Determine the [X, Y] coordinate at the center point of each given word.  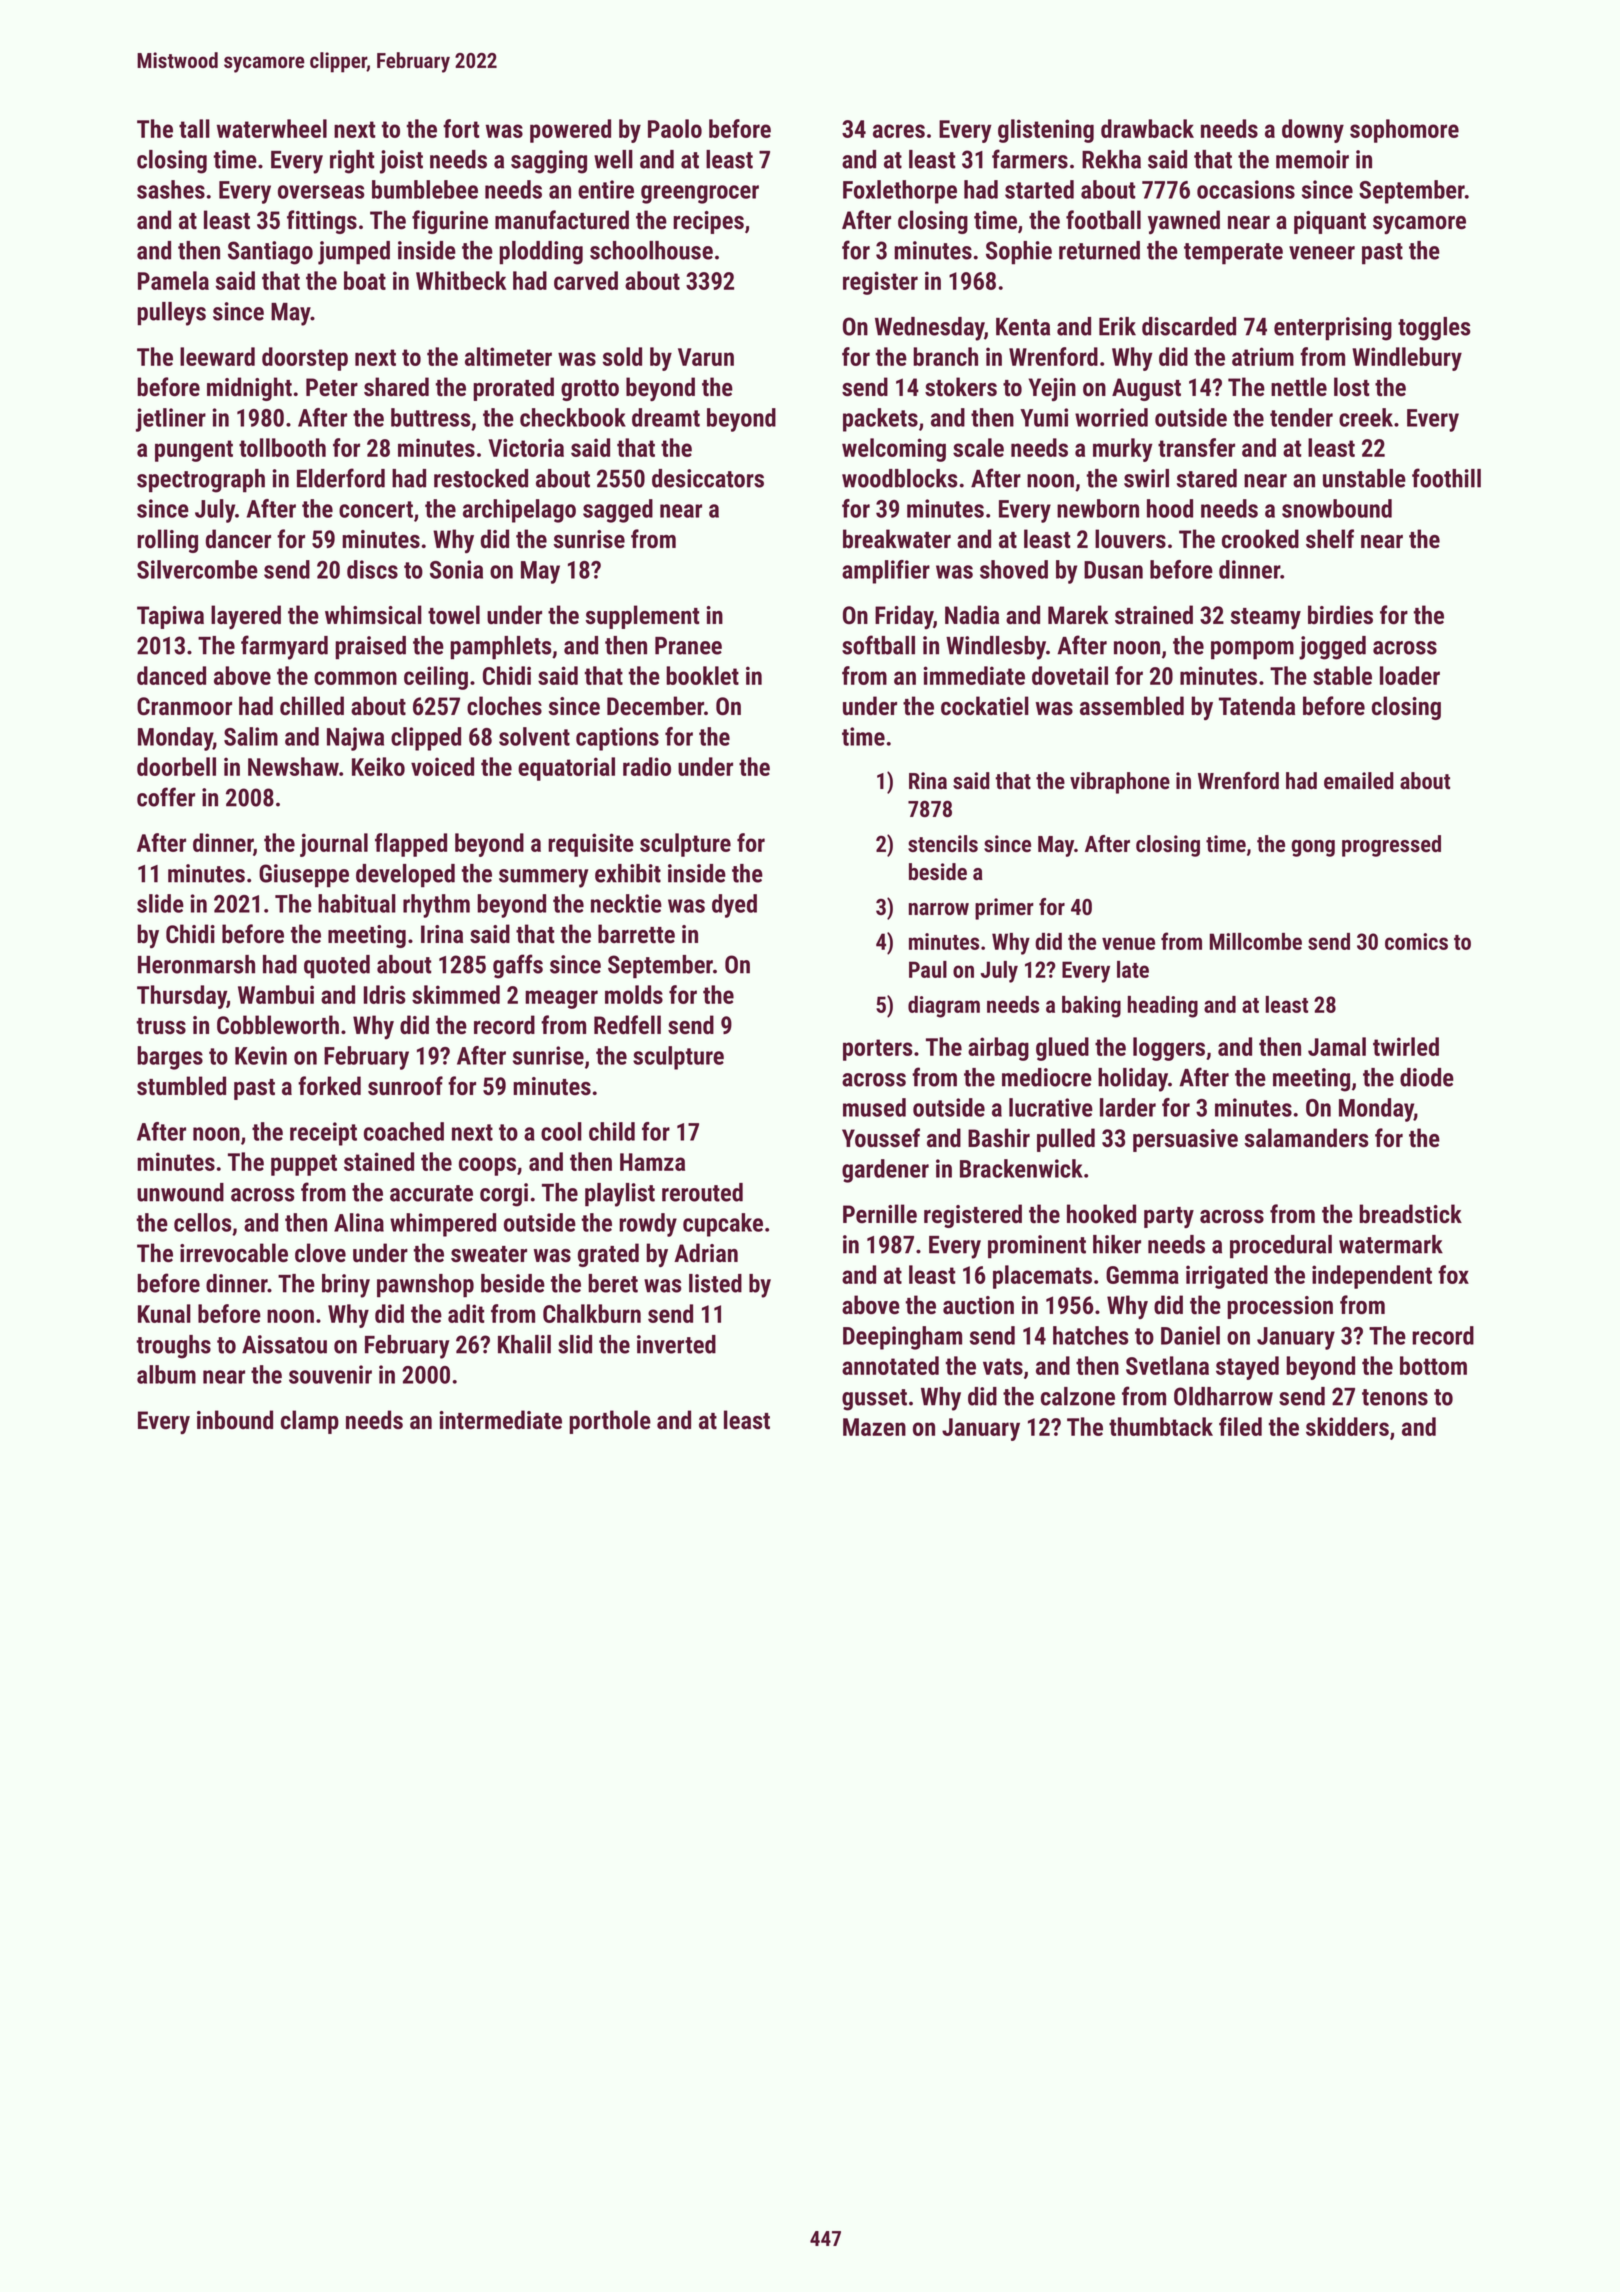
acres [899, 131]
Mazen [874, 1427]
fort [461, 128]
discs [372, 569]
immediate [974, 675]
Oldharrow [1223, 1396]
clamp [310, 1422]
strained [1154, 615]
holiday [1133, 1080]
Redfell [627, 1025]
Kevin [261, 1055]
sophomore [1404, 131]
